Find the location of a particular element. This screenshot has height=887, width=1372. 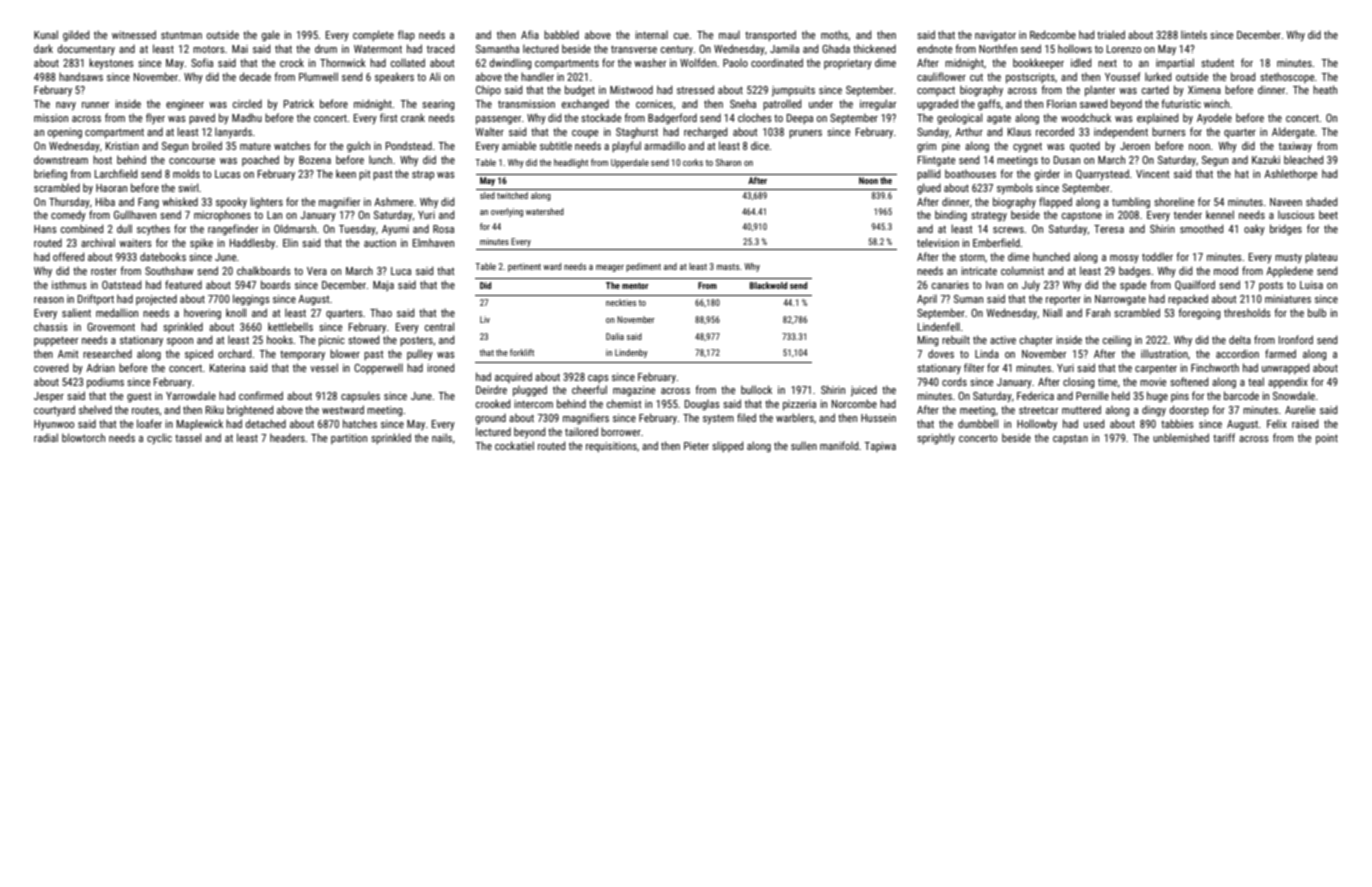

gale is located at coordinates (271, 35).
